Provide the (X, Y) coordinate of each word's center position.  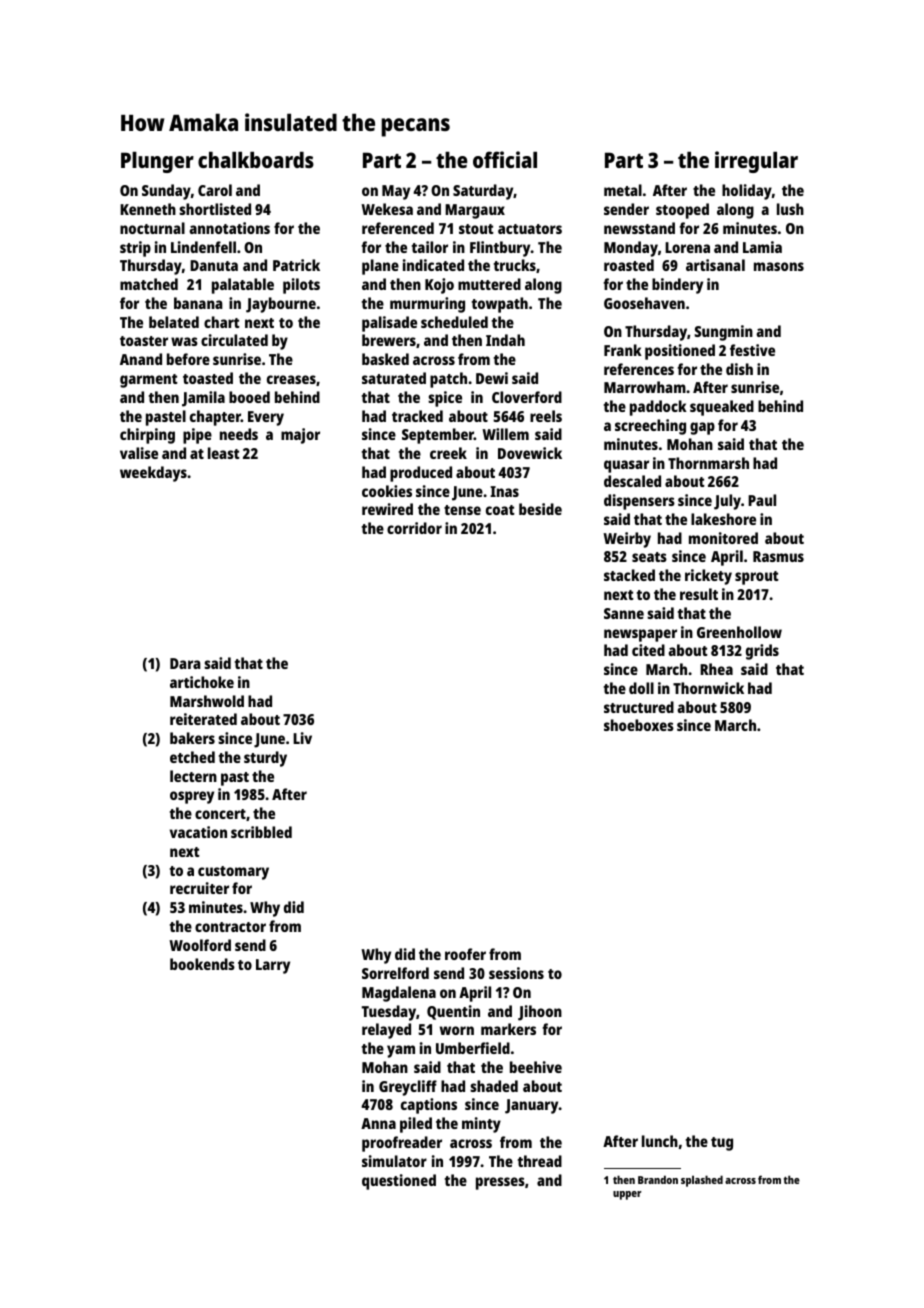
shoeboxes (639, 725)
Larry (273, 966)
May (396, 192)
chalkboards (256, 160)
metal (623, 190)
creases (291, 379)
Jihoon (540, 1013)
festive (752, 350)
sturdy (265, 759)
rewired (387, 509)
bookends (202, 964)
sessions (516, 973)
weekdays (153, 474)
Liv (302, 738)
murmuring (427, 305)
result (699, 594)
